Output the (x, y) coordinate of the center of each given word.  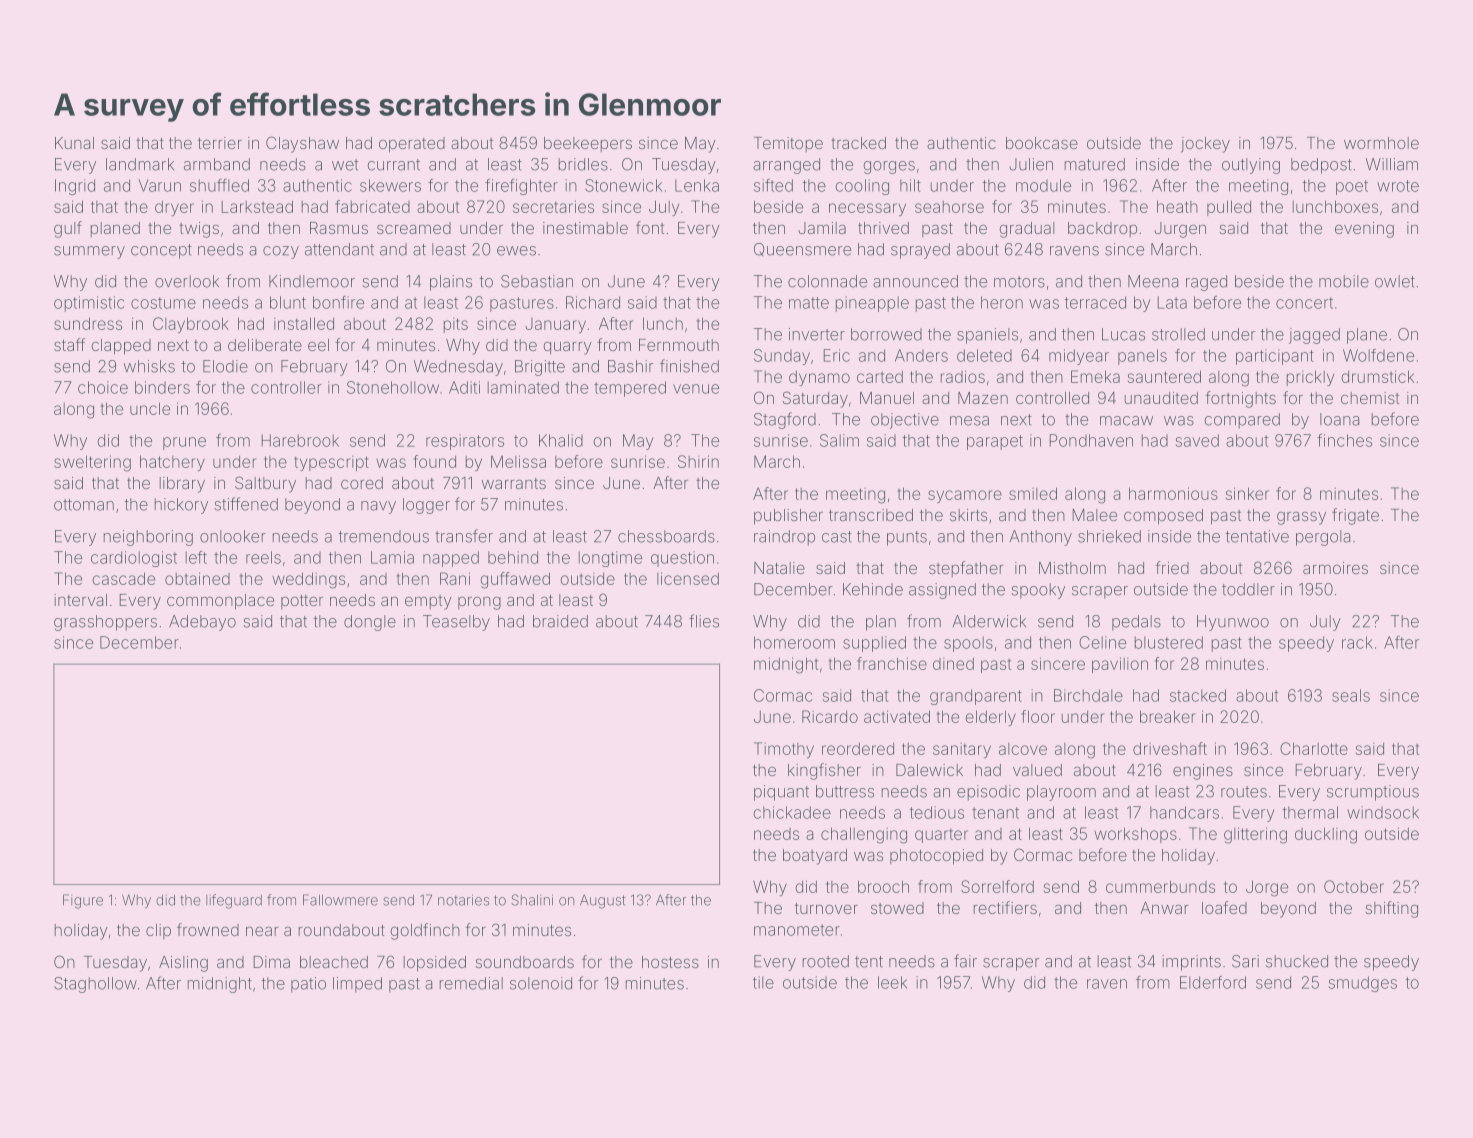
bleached (334, 962)
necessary (867, 209)
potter (302, 602)
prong (479, 603)
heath (1177, 206)
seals (1351, 695)
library (182, 485)
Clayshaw (302, 144)
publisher (788, 517)
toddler (1248, 589)
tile (763, 982)
